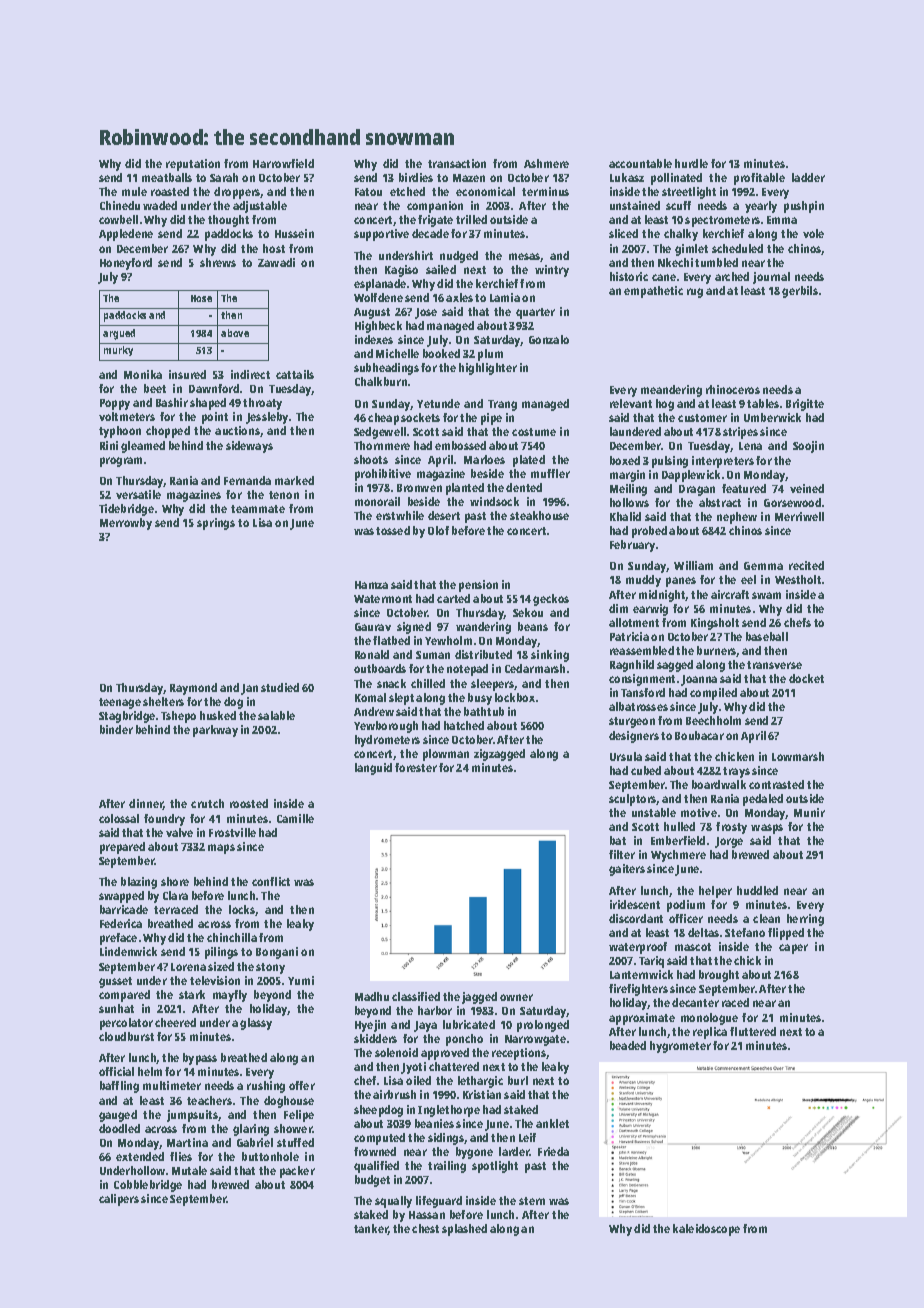  Describe the element at coordinates (706, 1230) in the screenshot. I see `kaleidoscope` at that location.
